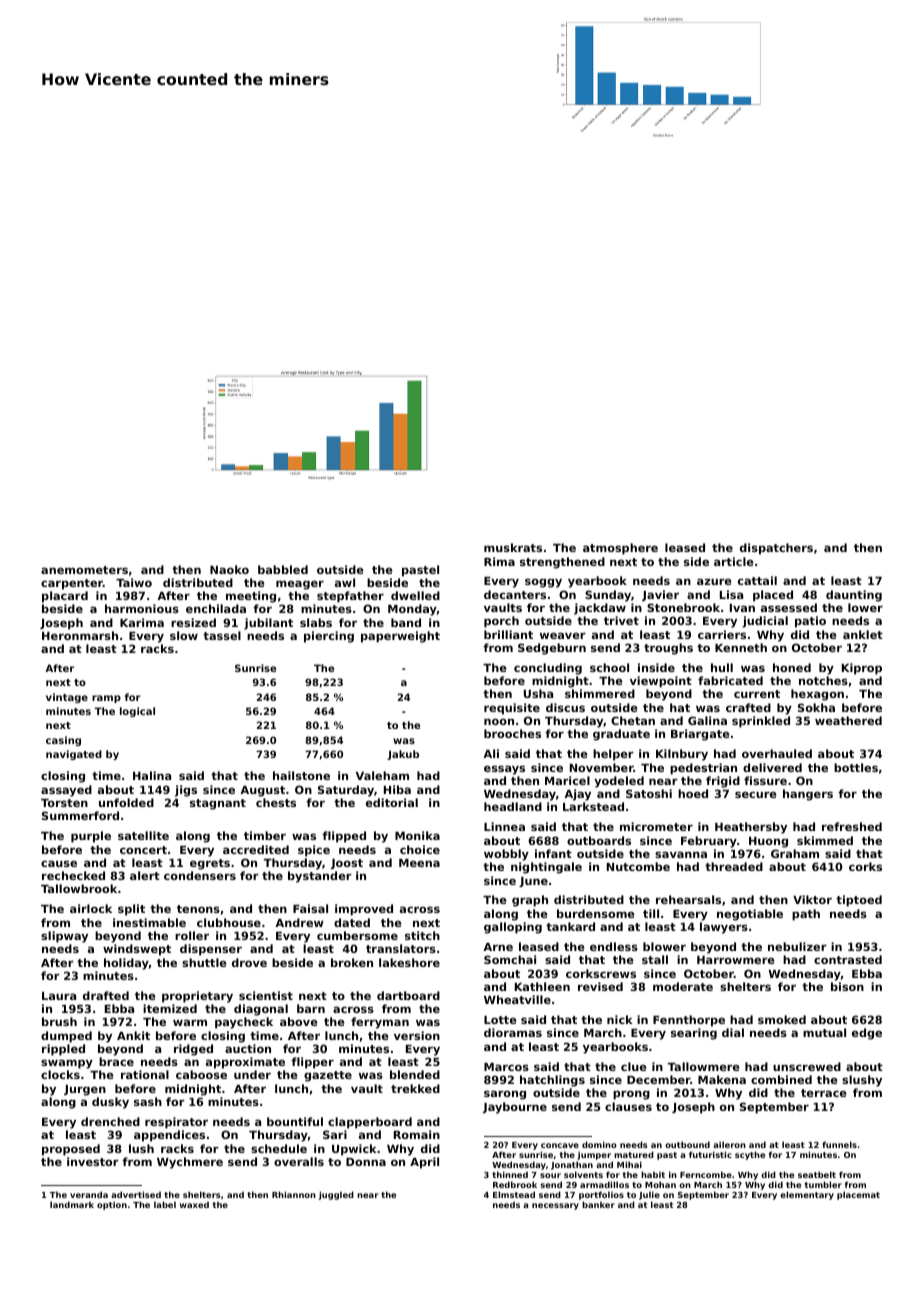 This document has width=924, height=1308. What do you see at coordinates (777, 753) in the document?
I see `overhauled` at bounding box center [777, 753].
